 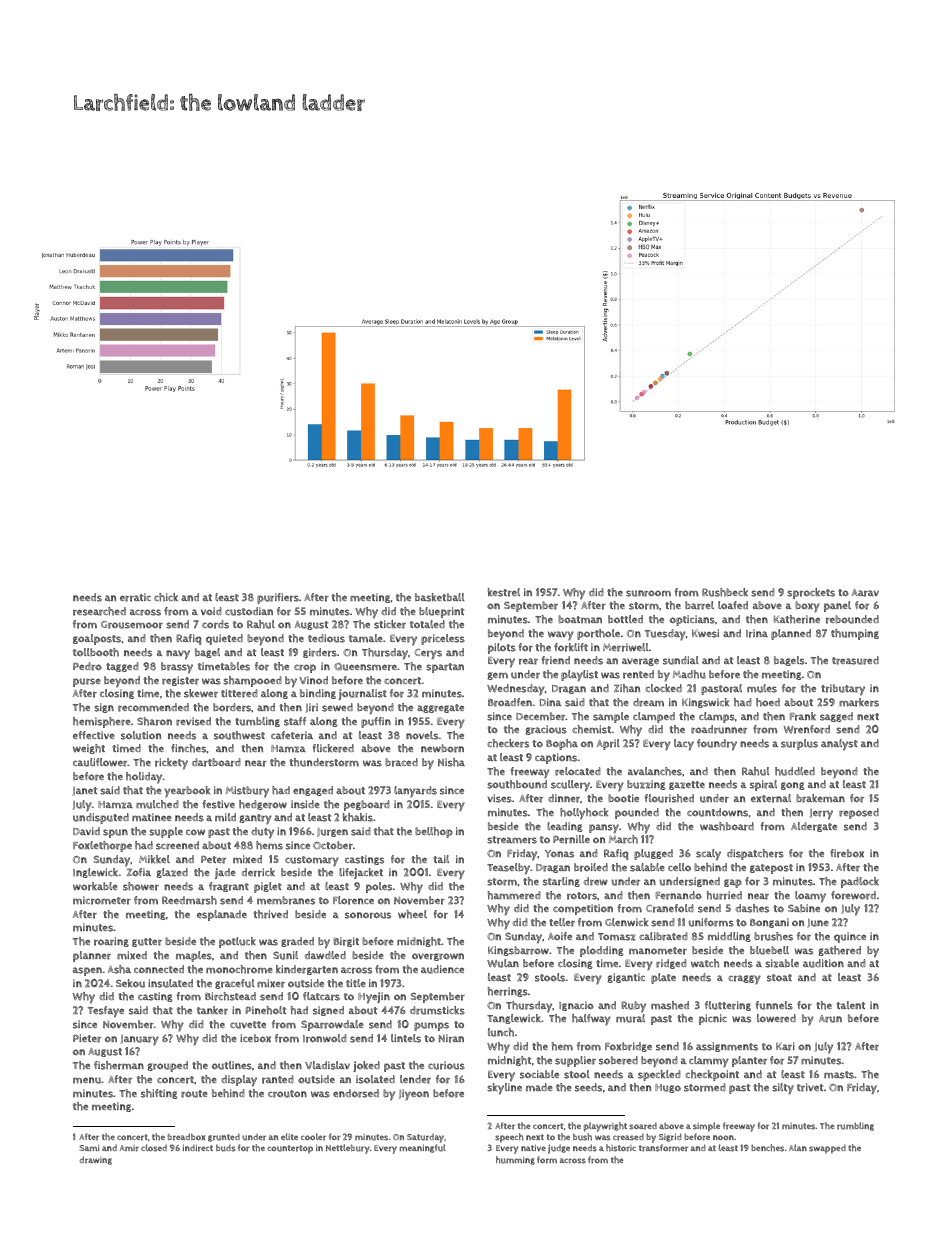 What do you see at coordinates (839, 951) in the screenshot?
I see `gathered` at bounding box center [839, 951].
